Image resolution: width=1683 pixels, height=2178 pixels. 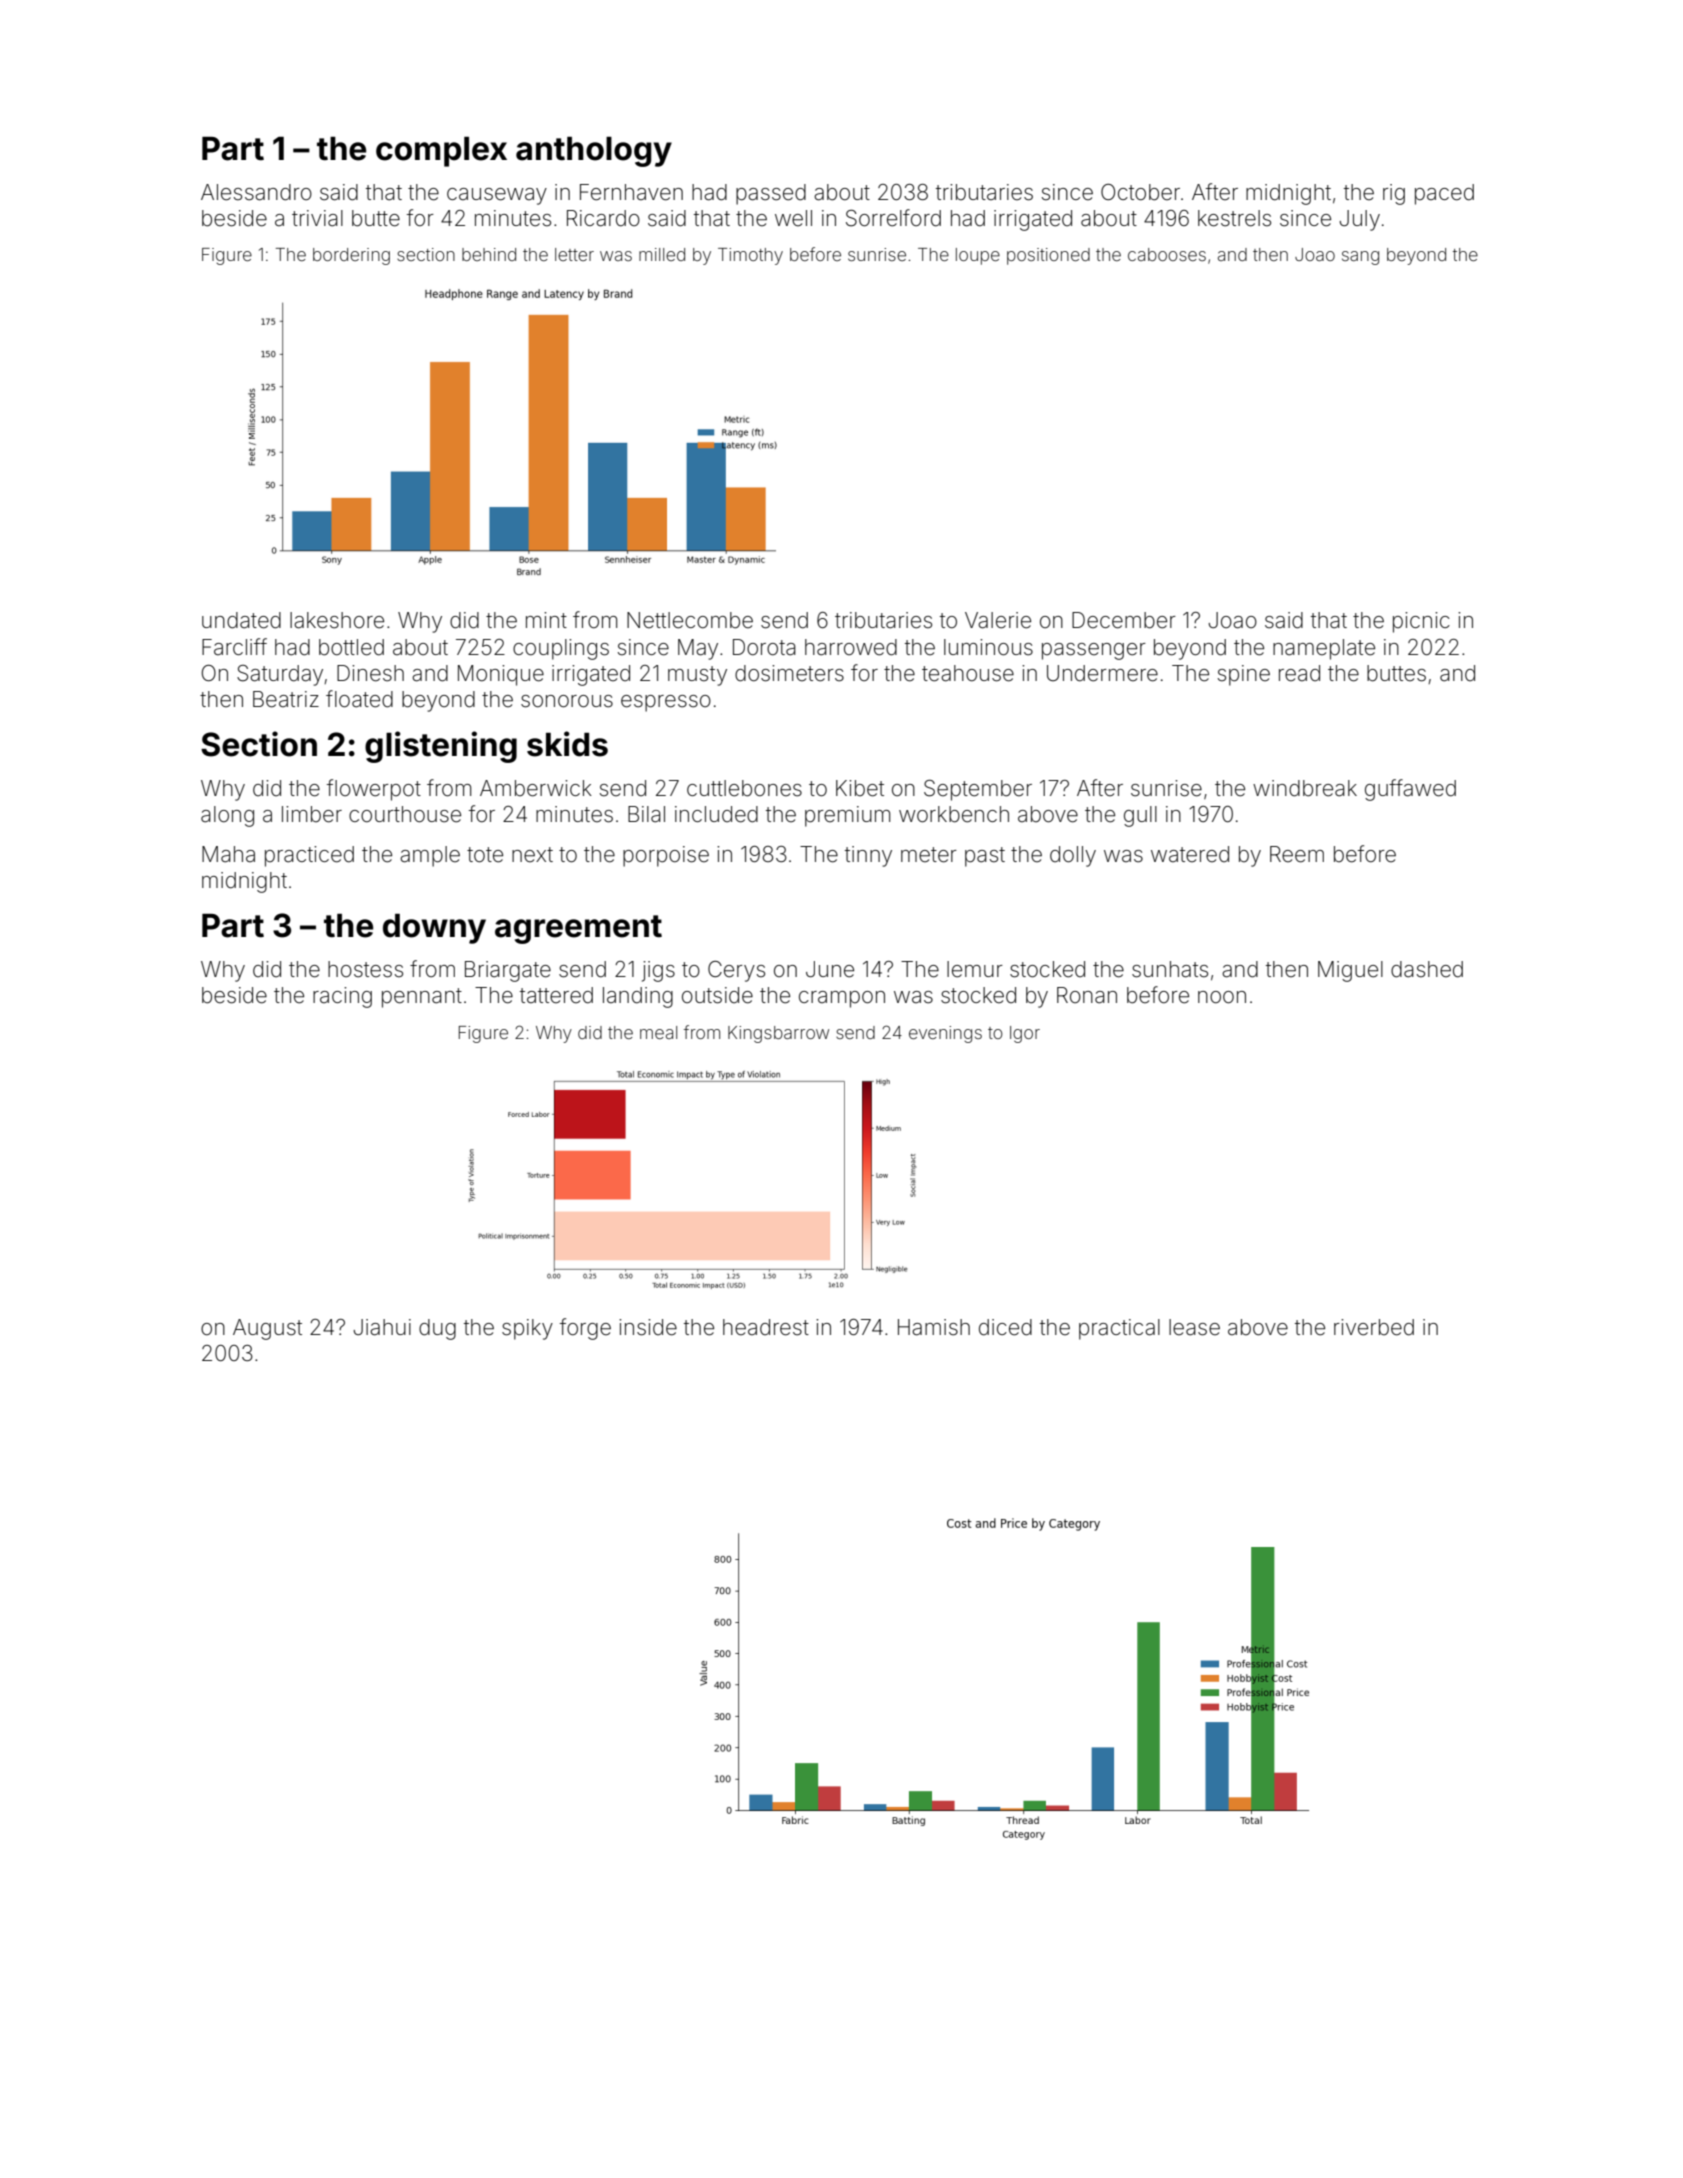 I want to click on dug, so click(x=437, y=1329).
